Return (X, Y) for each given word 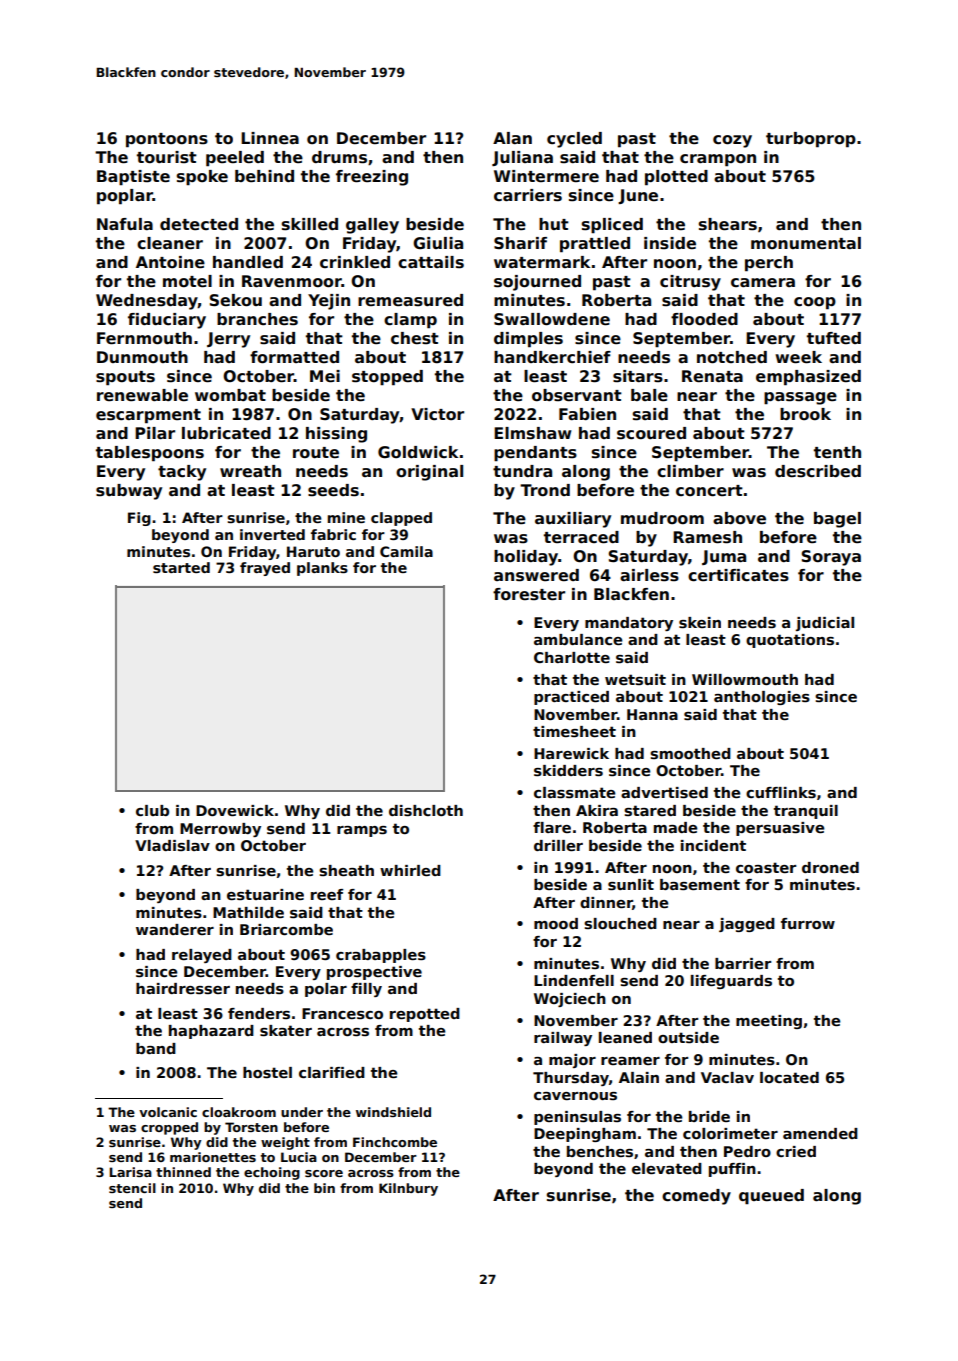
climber (690, 471)
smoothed (690, 753)
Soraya (831, 558)
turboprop (811, 140)
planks (322, 569)
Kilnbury (408, 1189)
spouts (125, 378)
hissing (336, 435)
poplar (125, 197)
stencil (132, 1188)
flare (552, 827)
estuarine (265, 895)
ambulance (578, 639)
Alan (512, 138)
